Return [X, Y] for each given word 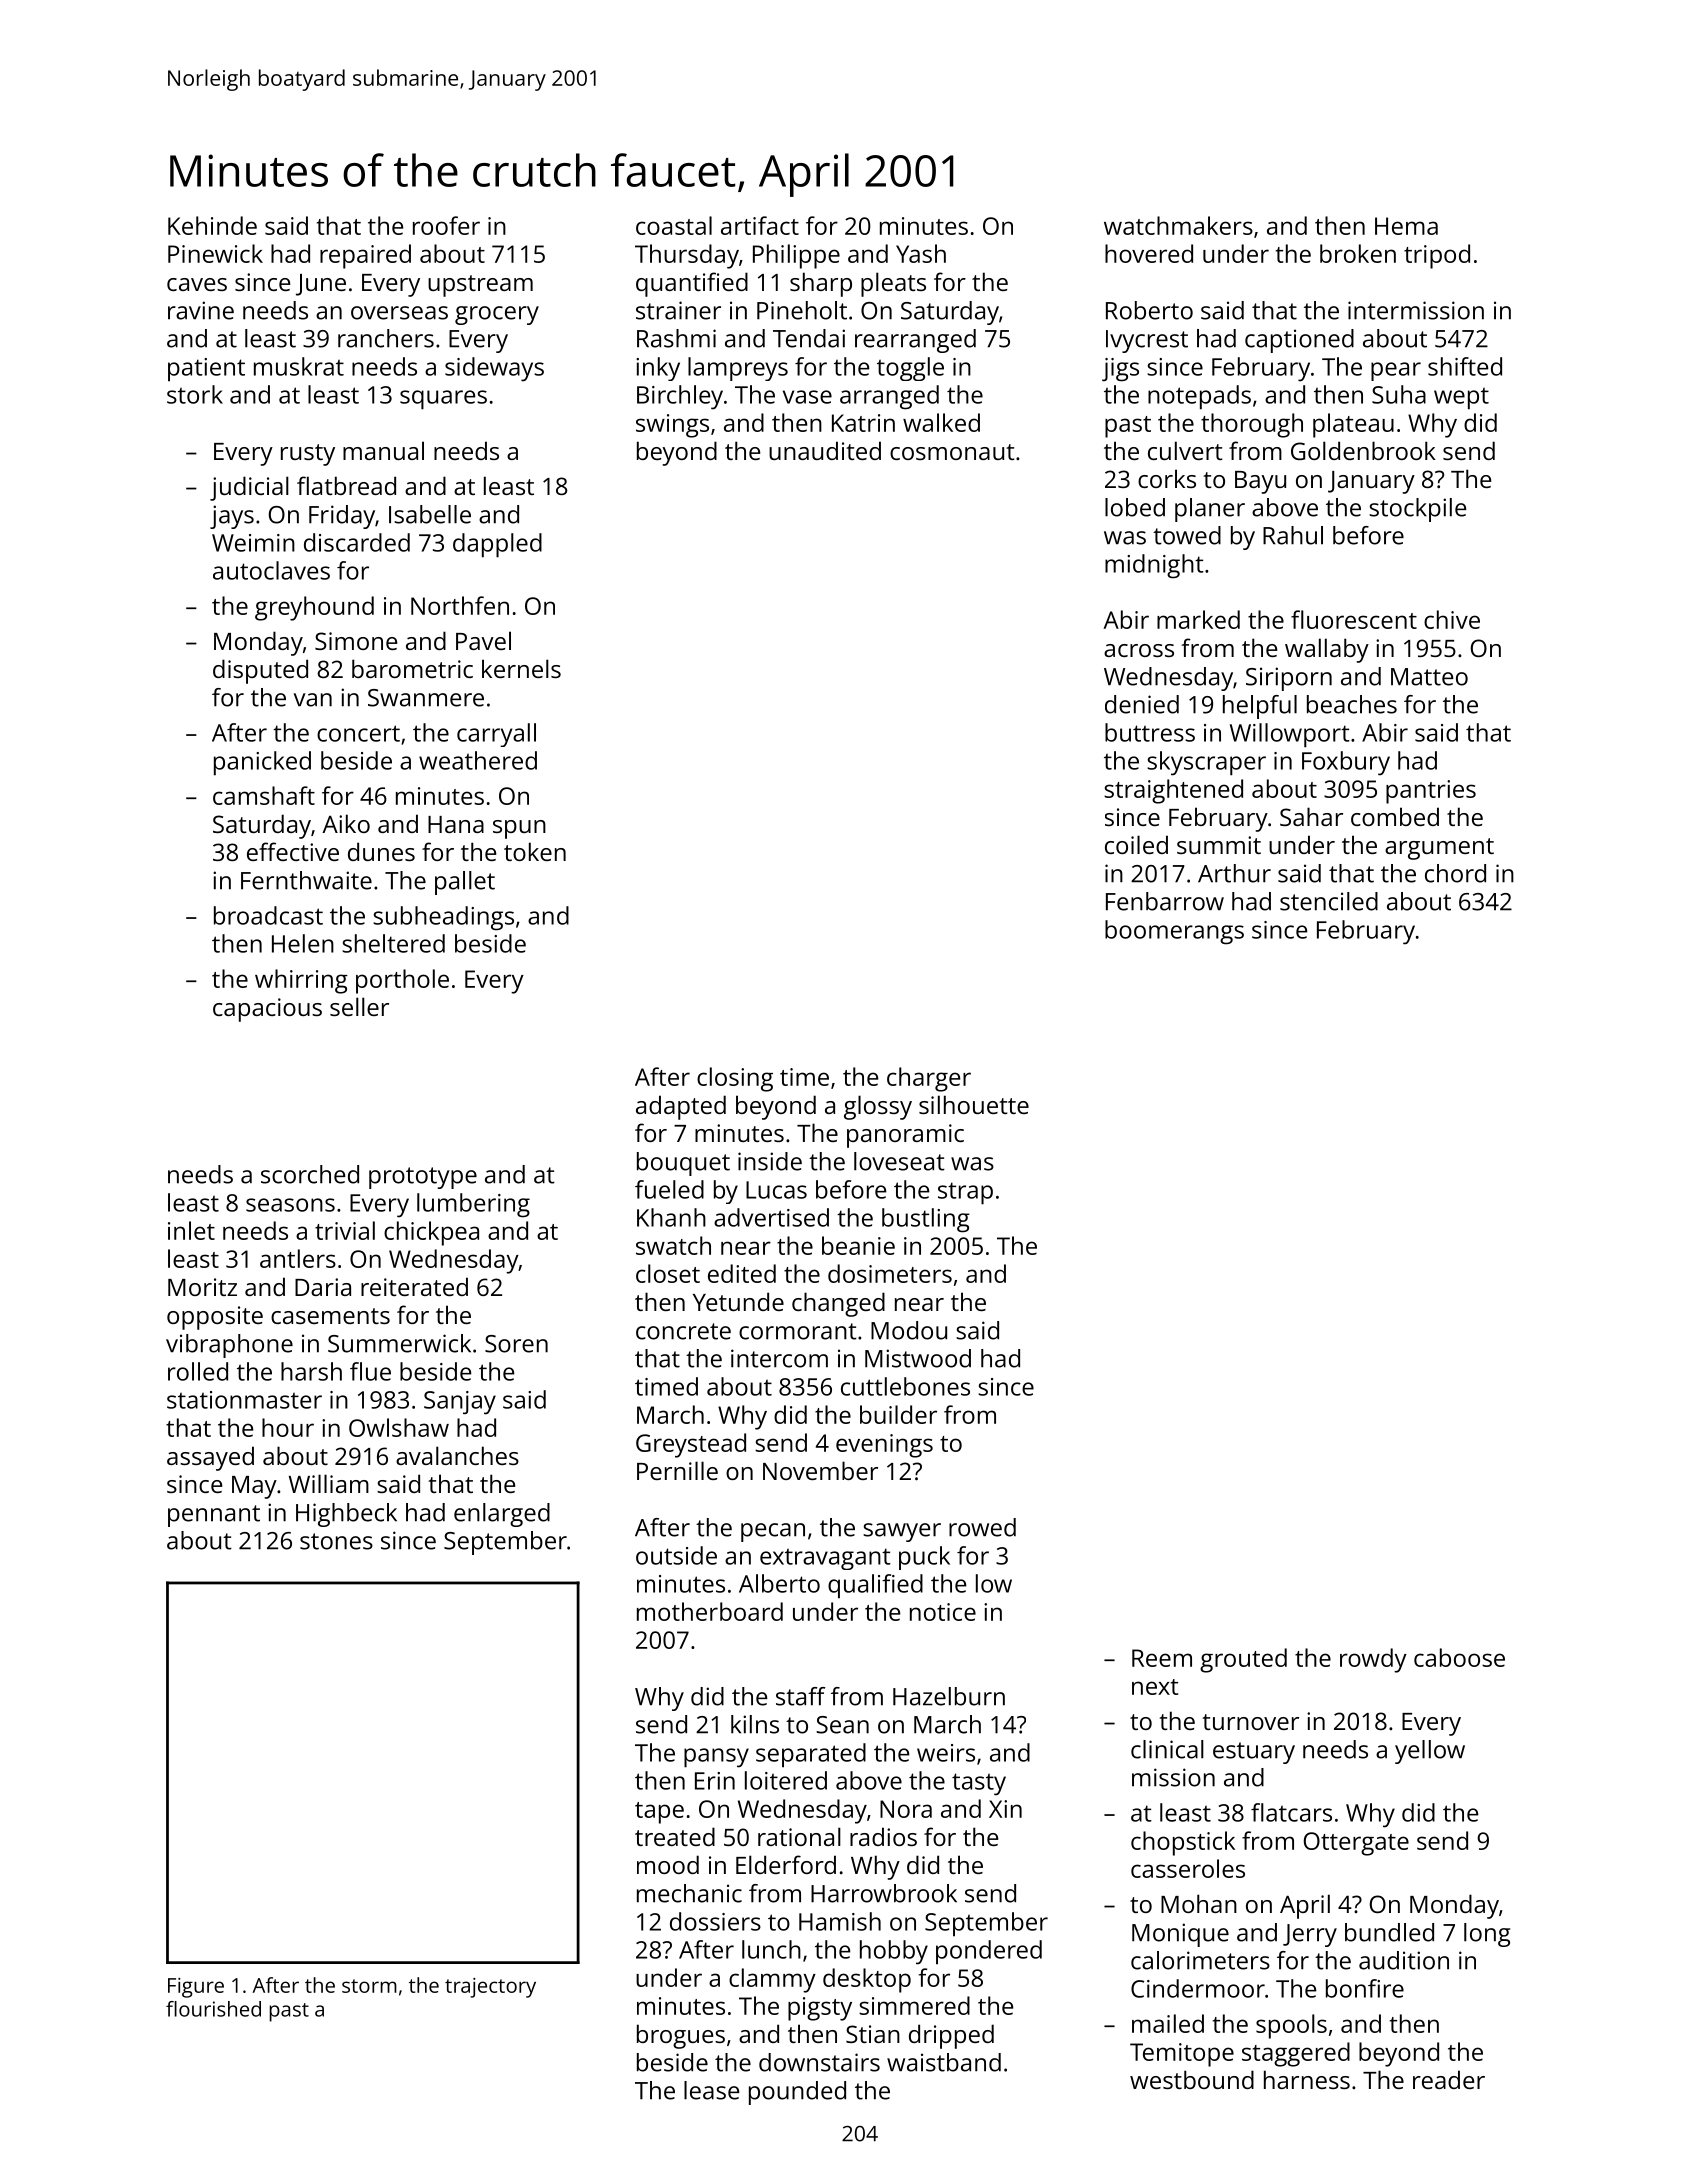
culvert [1185, 450]
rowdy [1373, 1660]
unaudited [825, 450]
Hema [1406, 226]
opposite [215, 1318]
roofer [446, 225]
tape [659, 1813]
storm [369, 1986]
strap [965, 1193]
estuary [1254, 1753]
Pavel [483, 640]
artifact [760, 225]
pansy [716, 1758]
